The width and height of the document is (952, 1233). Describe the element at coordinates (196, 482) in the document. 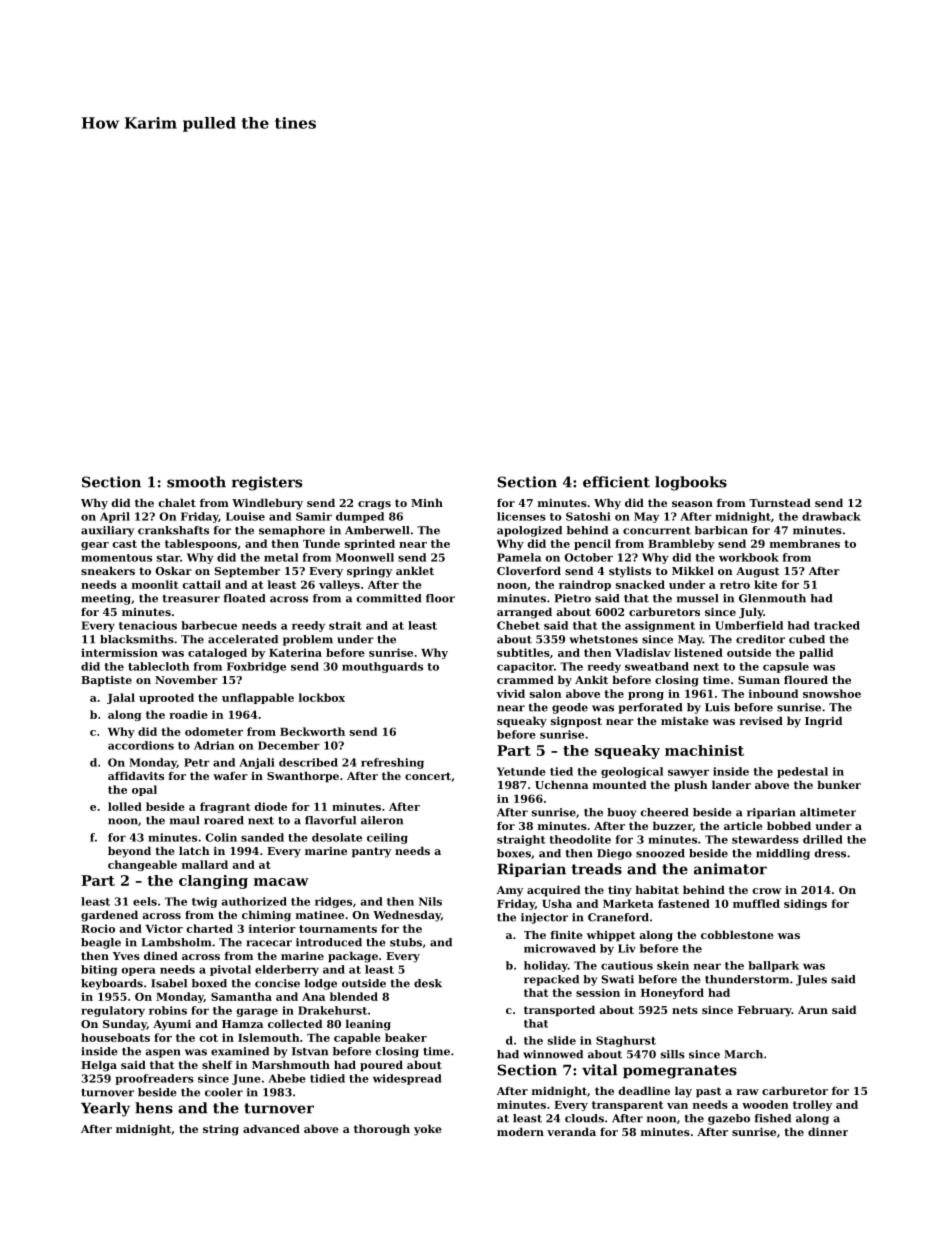

I see `smooth` at that location.
